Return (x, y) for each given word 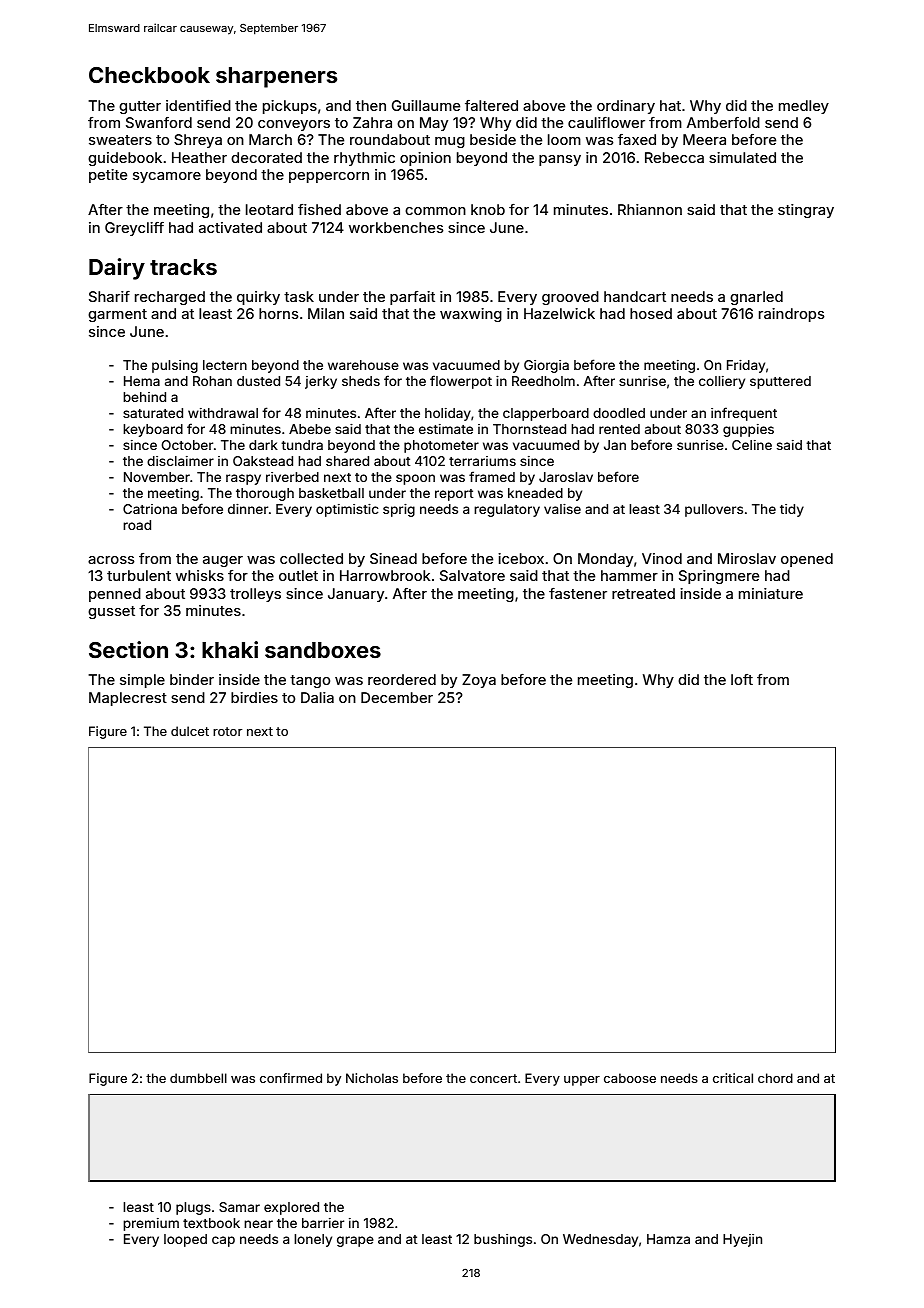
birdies (254, 697)
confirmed (291, 1078)
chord (775, 1078)
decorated (266, 157)
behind (144, 397)
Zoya (479, 681)
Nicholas (372, 1078)
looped (185, 1240)
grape (355, 1241)
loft (742, 679)
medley (804, 107)
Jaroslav (566, 477)
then (371, 105)
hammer (629, 575)
